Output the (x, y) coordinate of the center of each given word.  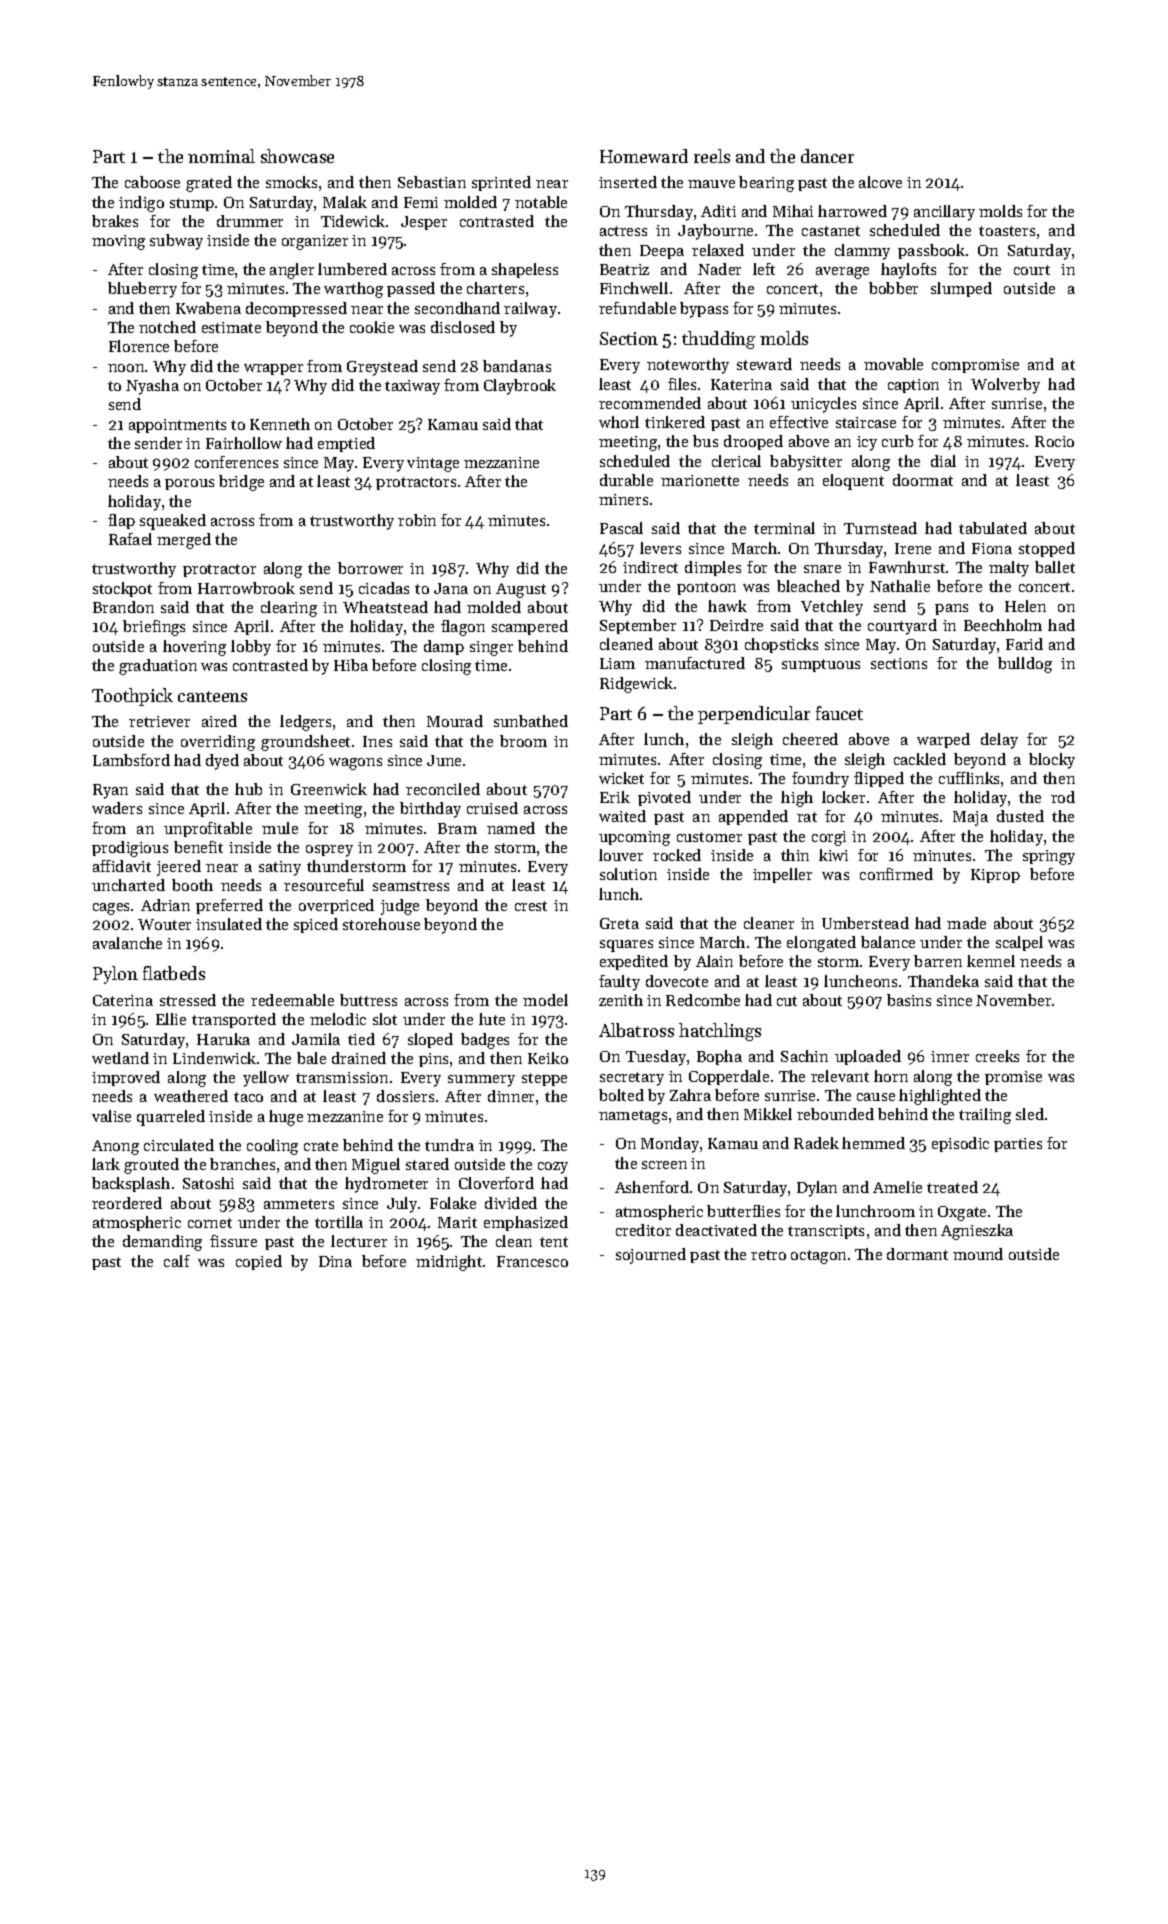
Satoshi (208, 1183)
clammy (862, 252)
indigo (141, 204)
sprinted (501, 183)
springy (1049, 857)
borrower (370, 568)
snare (822, 569)
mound (978, 1254)
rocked (677, 855)
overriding (218, 743)
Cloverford (496, 1183)
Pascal (621, 528)
